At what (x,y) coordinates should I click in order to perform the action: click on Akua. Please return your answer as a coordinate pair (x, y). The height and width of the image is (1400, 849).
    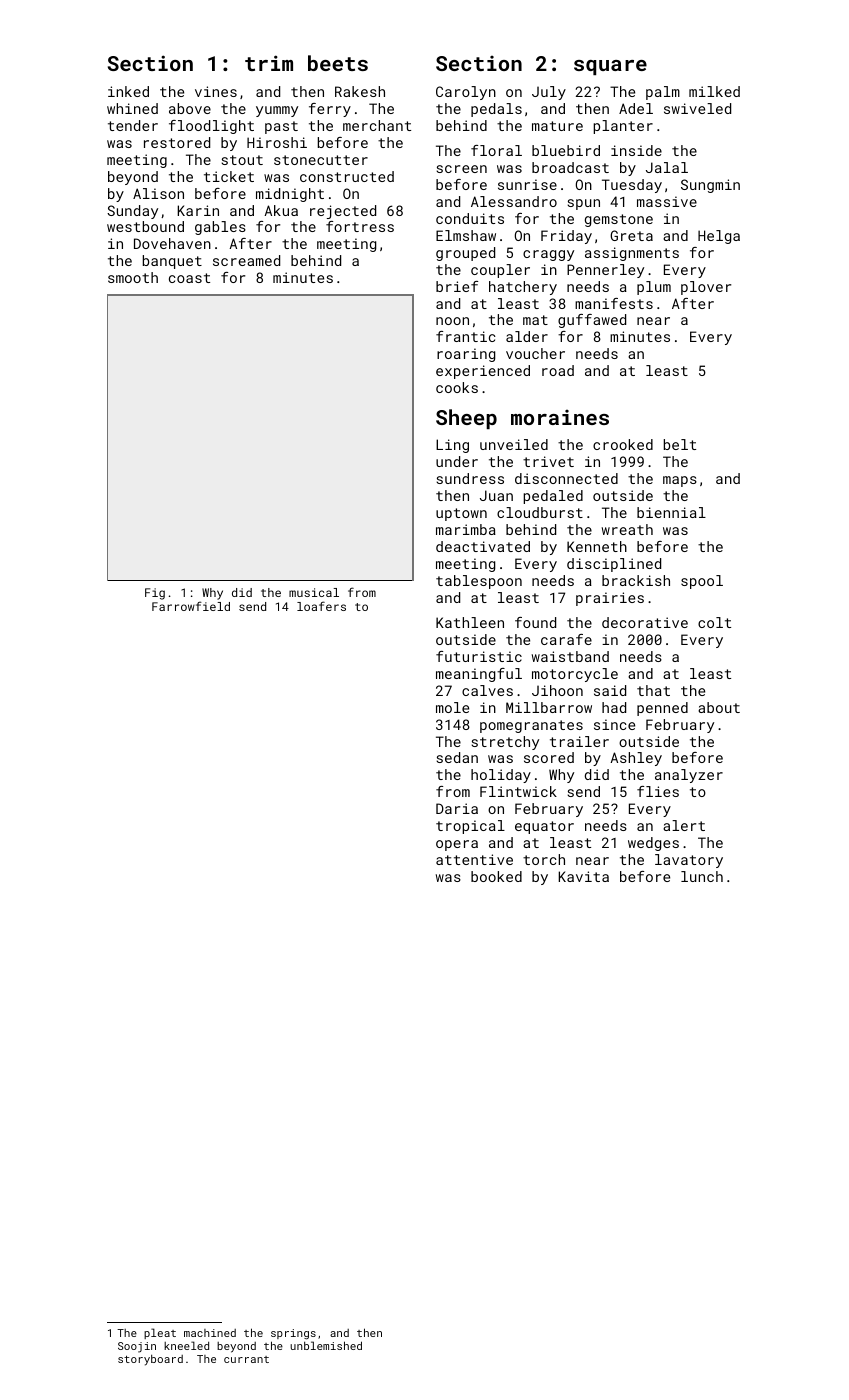
    Looking at the image, I should click on (281, 210).
